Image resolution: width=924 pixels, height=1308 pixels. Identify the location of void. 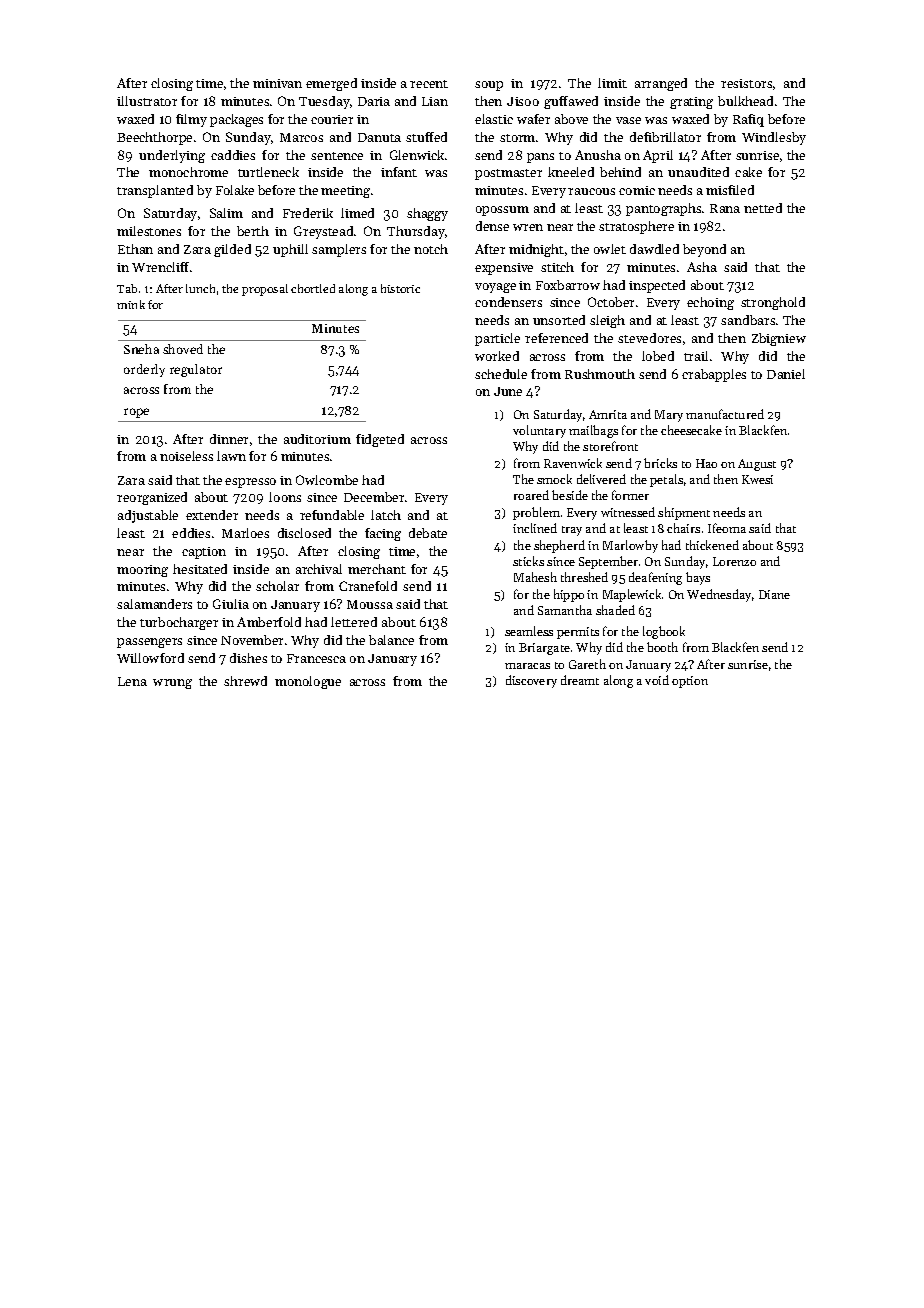
(657, 680).
